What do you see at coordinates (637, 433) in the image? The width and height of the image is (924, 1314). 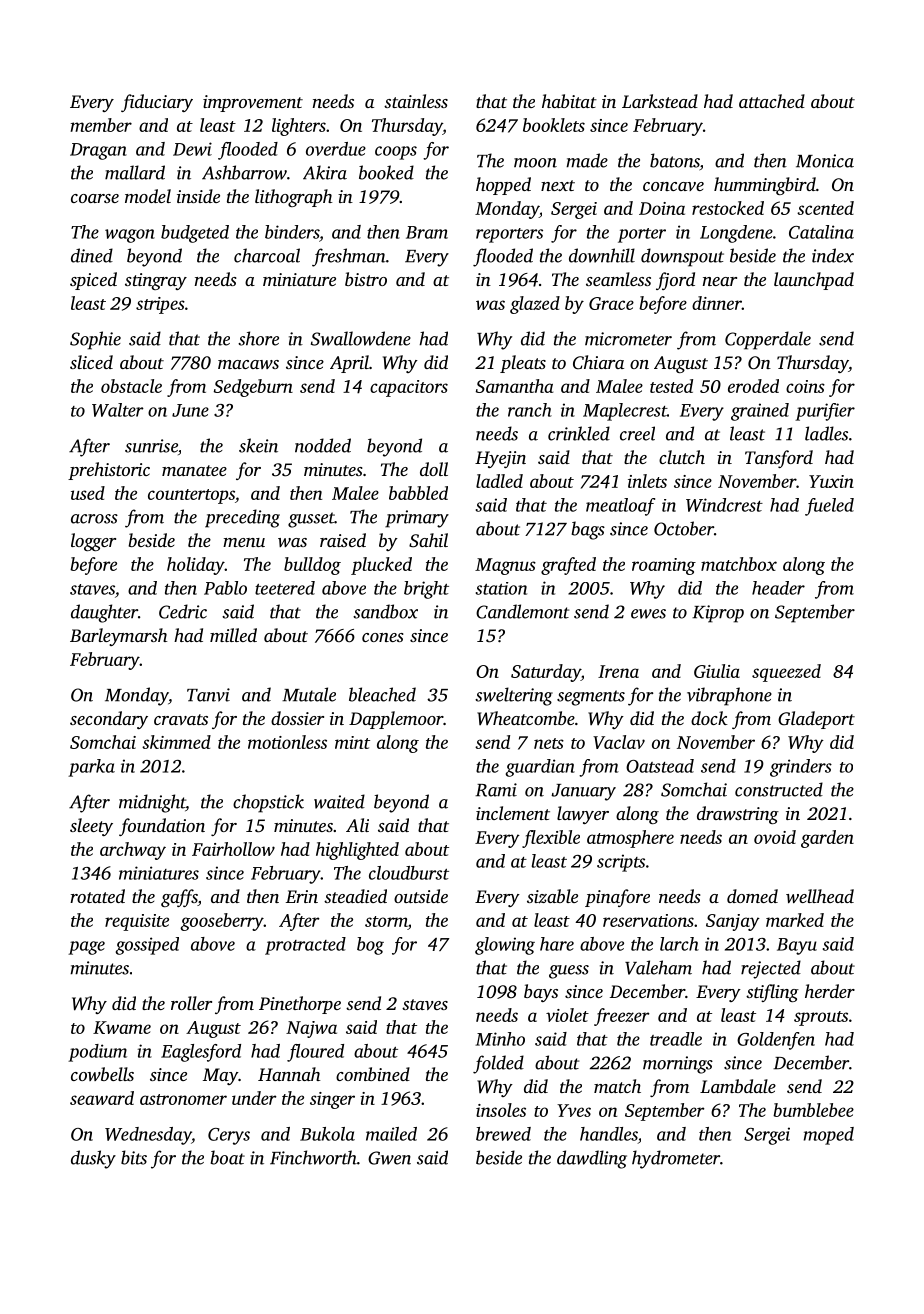 I see `creel` at bounding box center [637, 433].
